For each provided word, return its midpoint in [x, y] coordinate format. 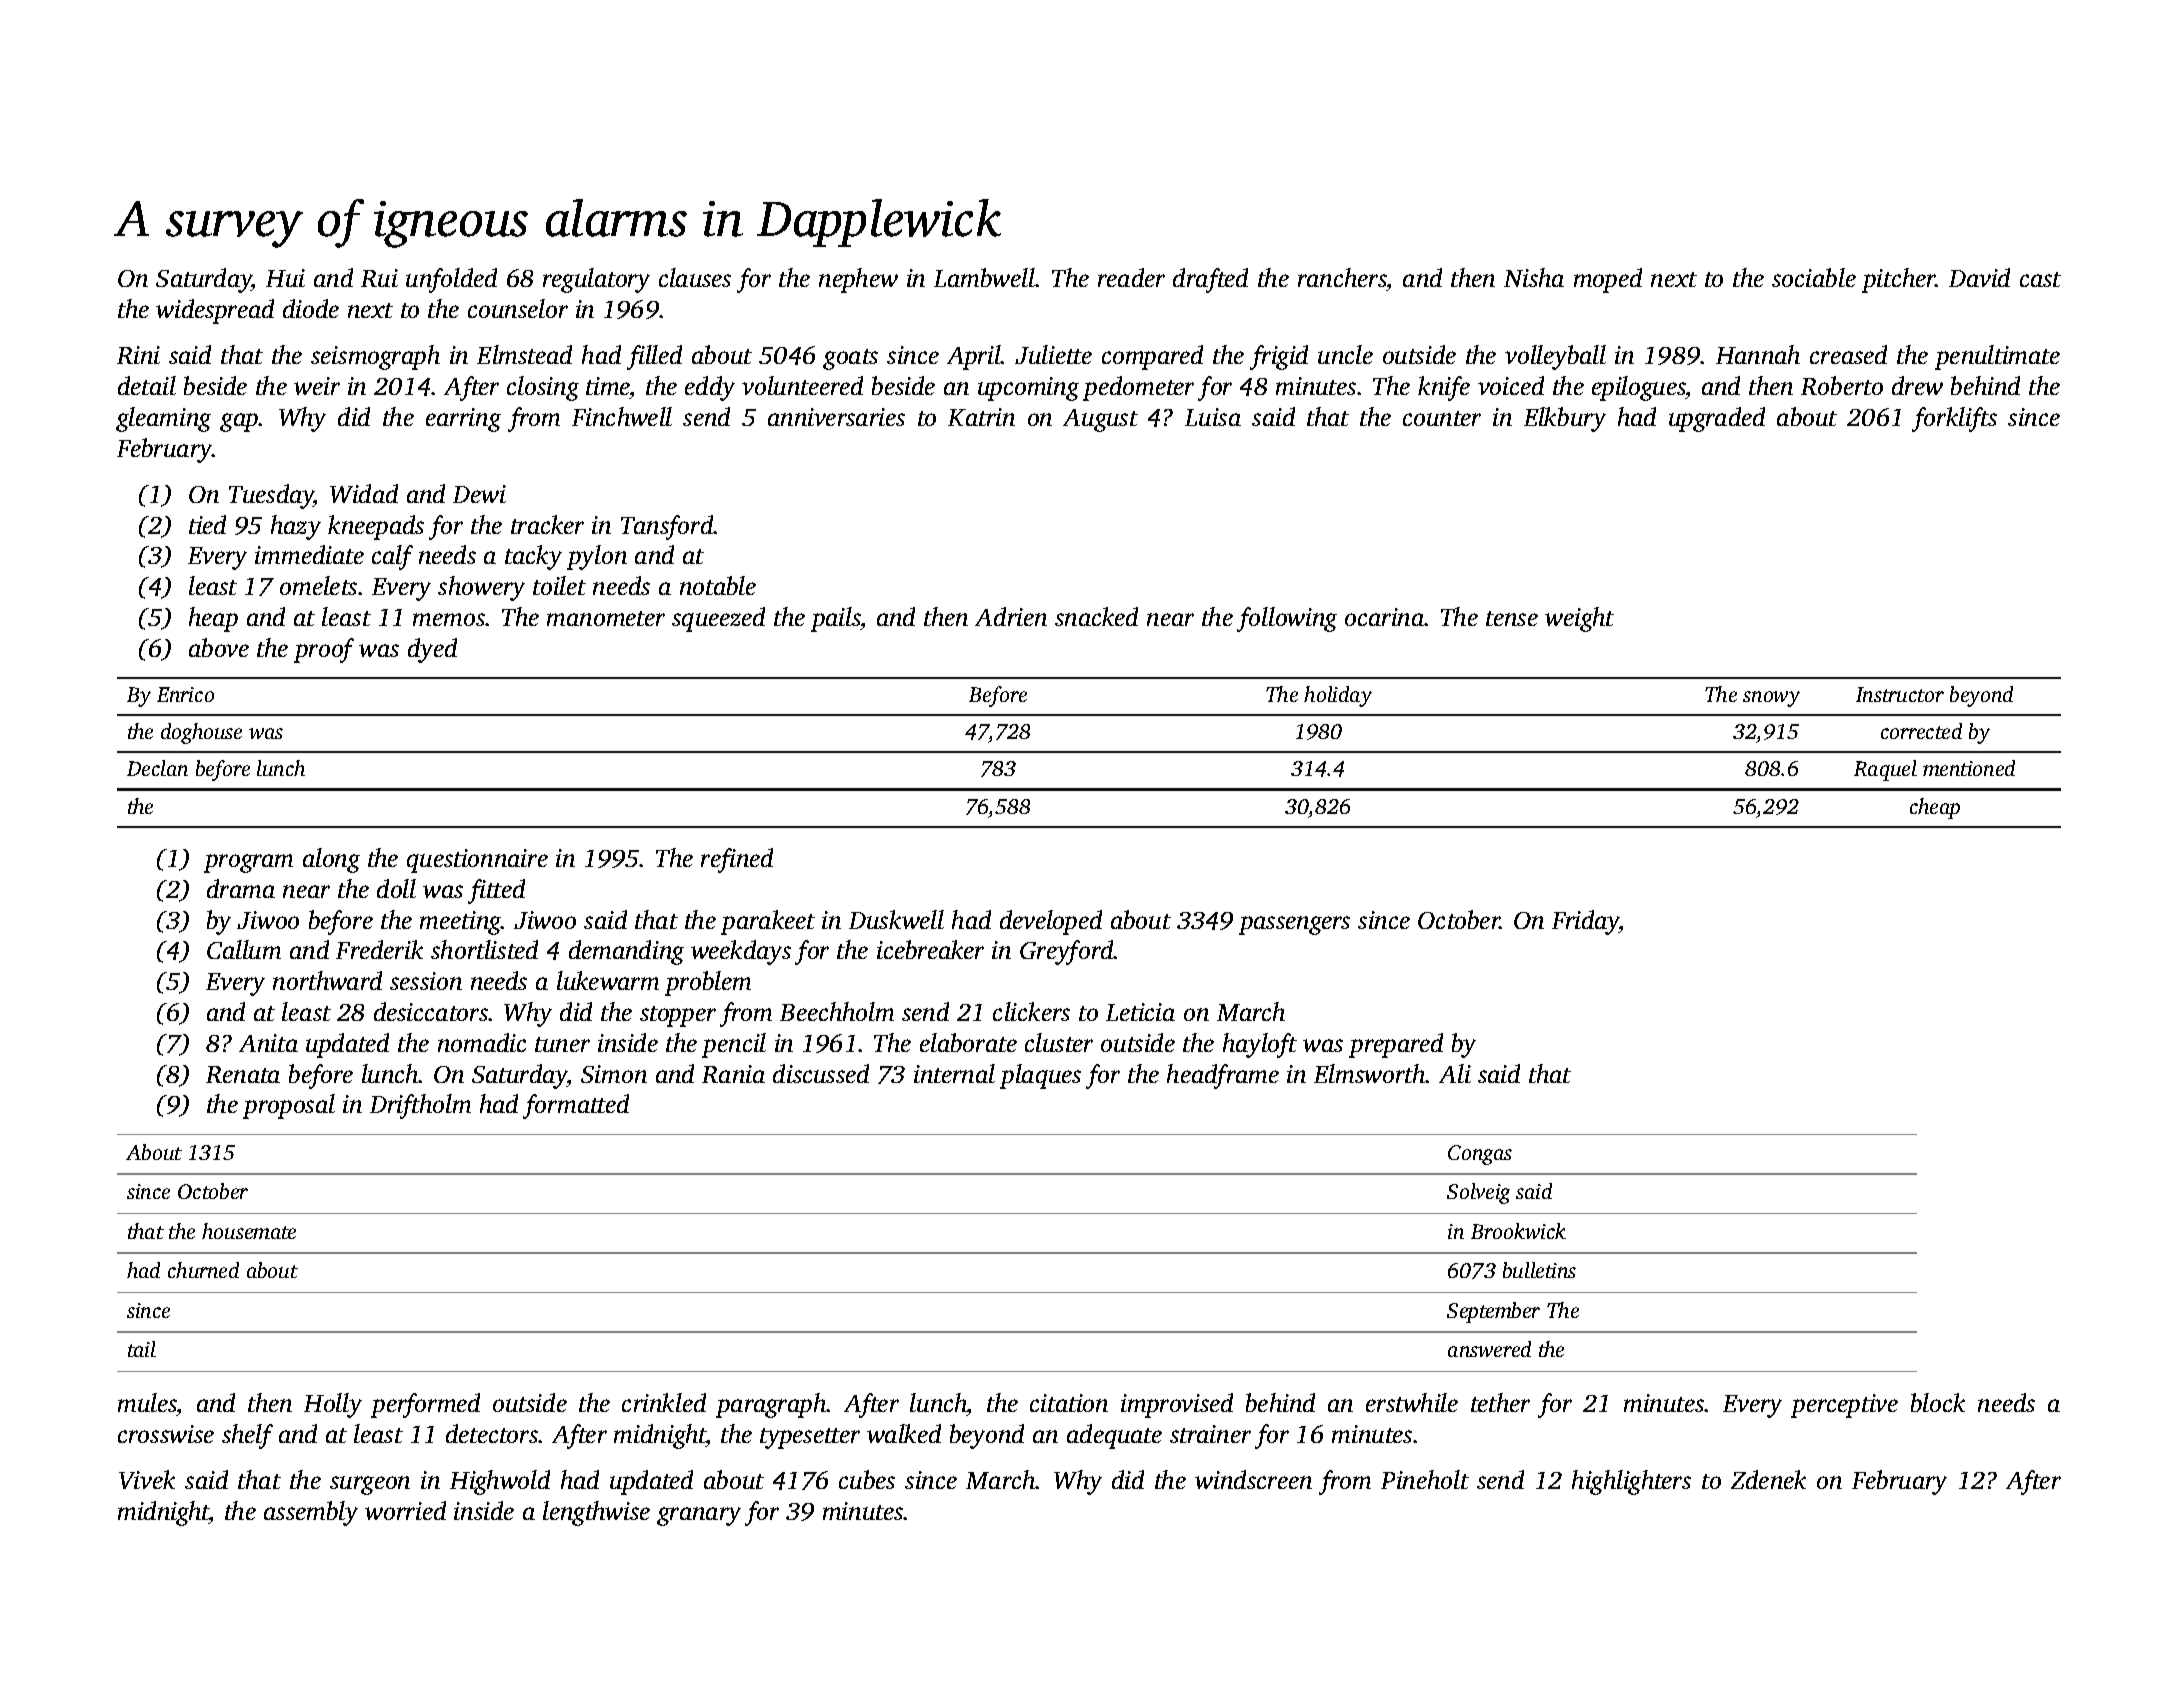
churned [203, 1270]
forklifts [1954, 419]
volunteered [802, 385]
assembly [311, 1513]
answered [1489, 1349]
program [248, 863]
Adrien [1011, 616]
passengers [1294, 925]
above [219, 647]
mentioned [1969, 768]
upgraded [1717, 419]
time [608, 386]
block [1938, 1402]
